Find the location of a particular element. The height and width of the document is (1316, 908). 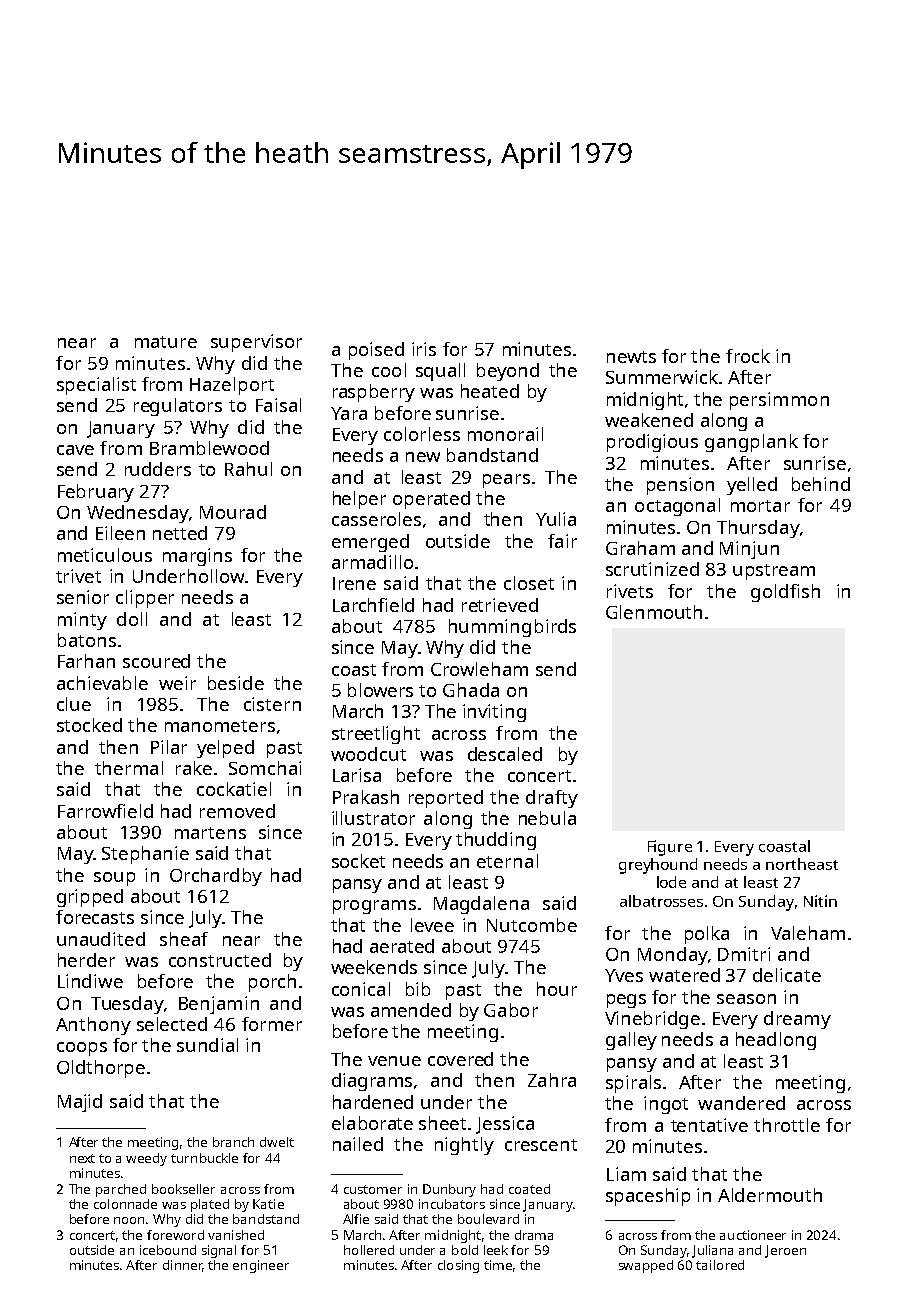

socket is located at coordinates (358, 861).
